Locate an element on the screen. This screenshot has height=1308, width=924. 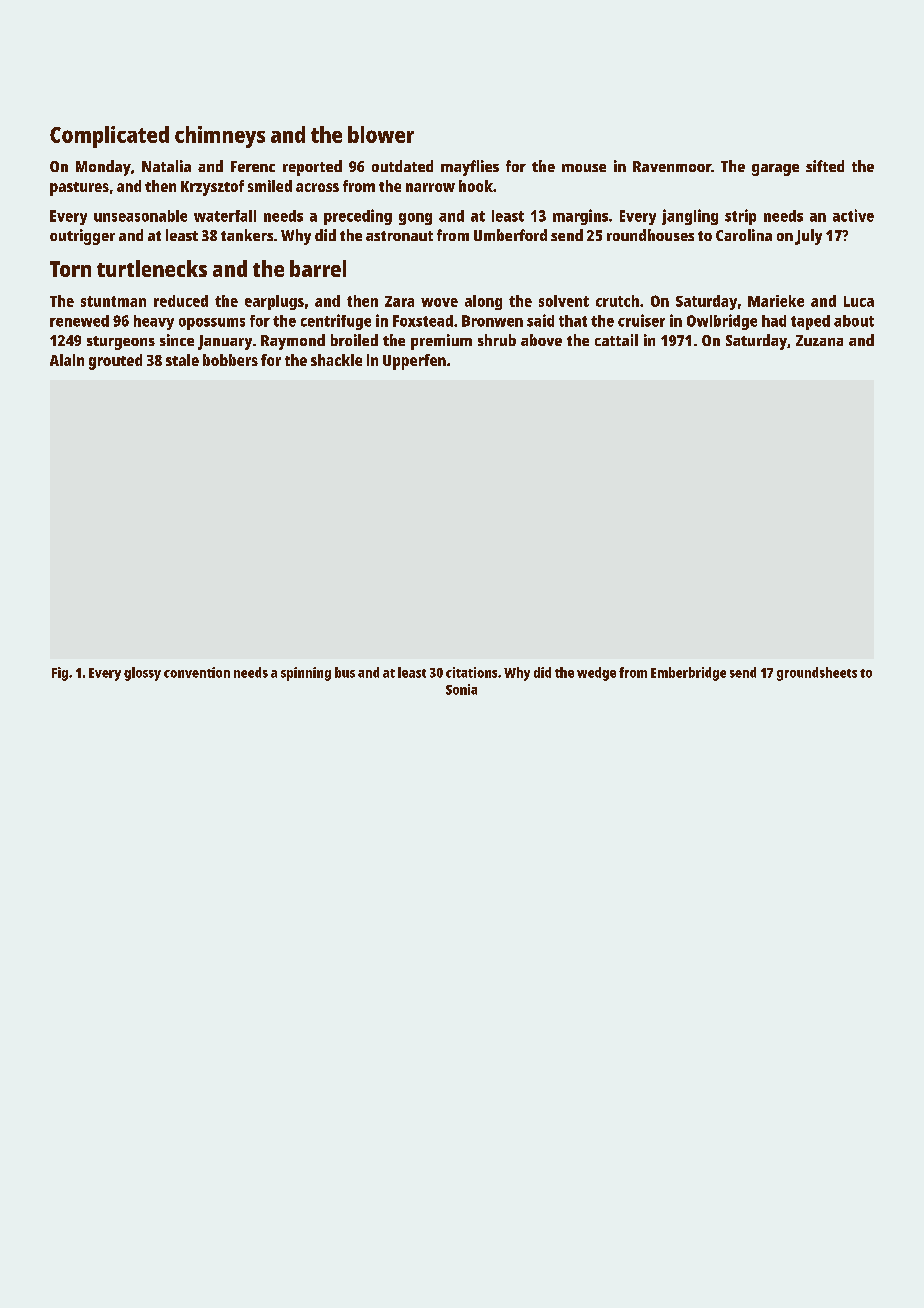
bus is located at coordinates (345, 672).
